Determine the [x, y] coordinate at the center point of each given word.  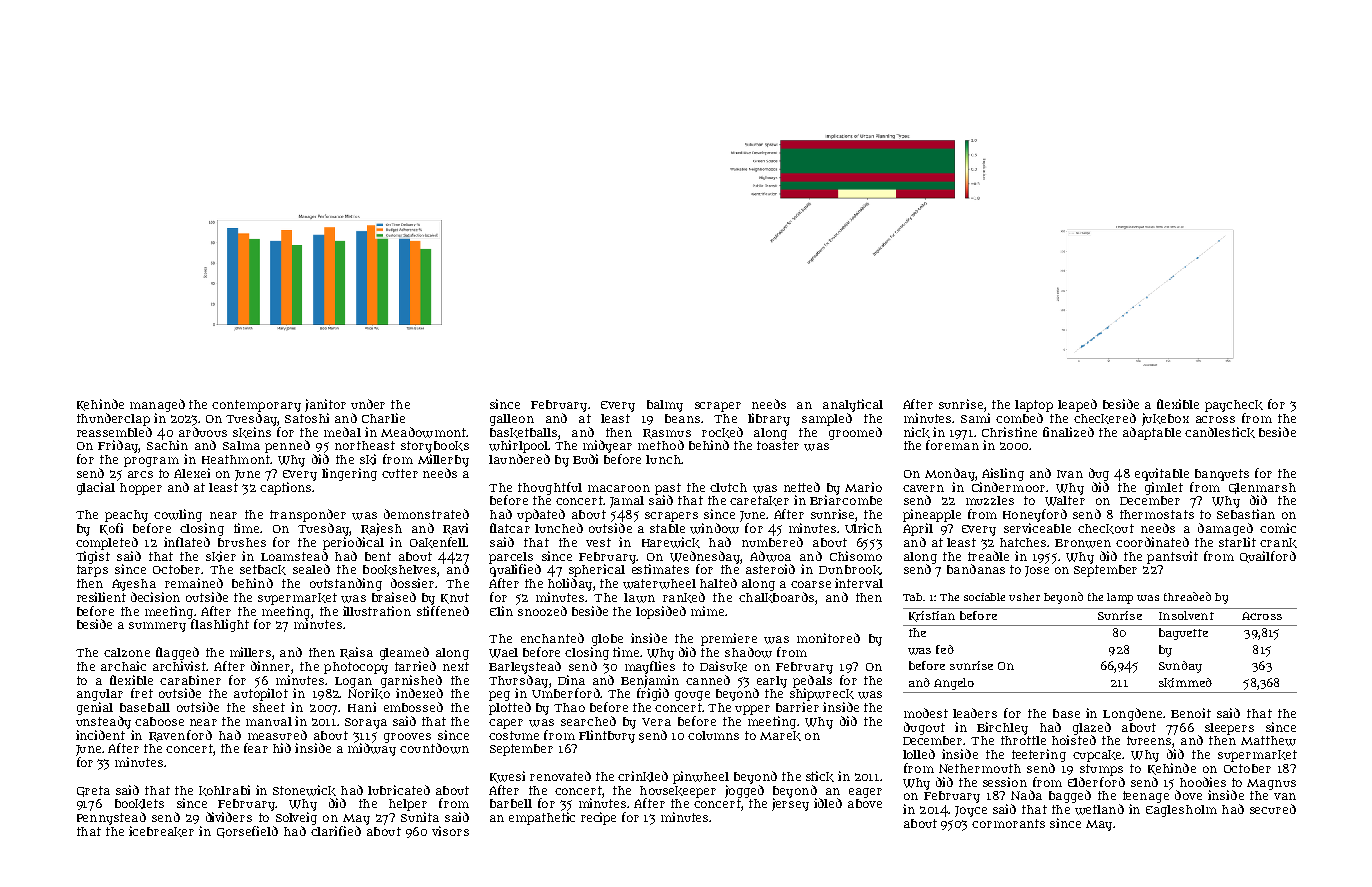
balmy [665, 406]
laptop [1034, 406]
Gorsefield [247, 832]
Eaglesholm [1181, 811]
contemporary [256, 406]
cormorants [1008, 823]
